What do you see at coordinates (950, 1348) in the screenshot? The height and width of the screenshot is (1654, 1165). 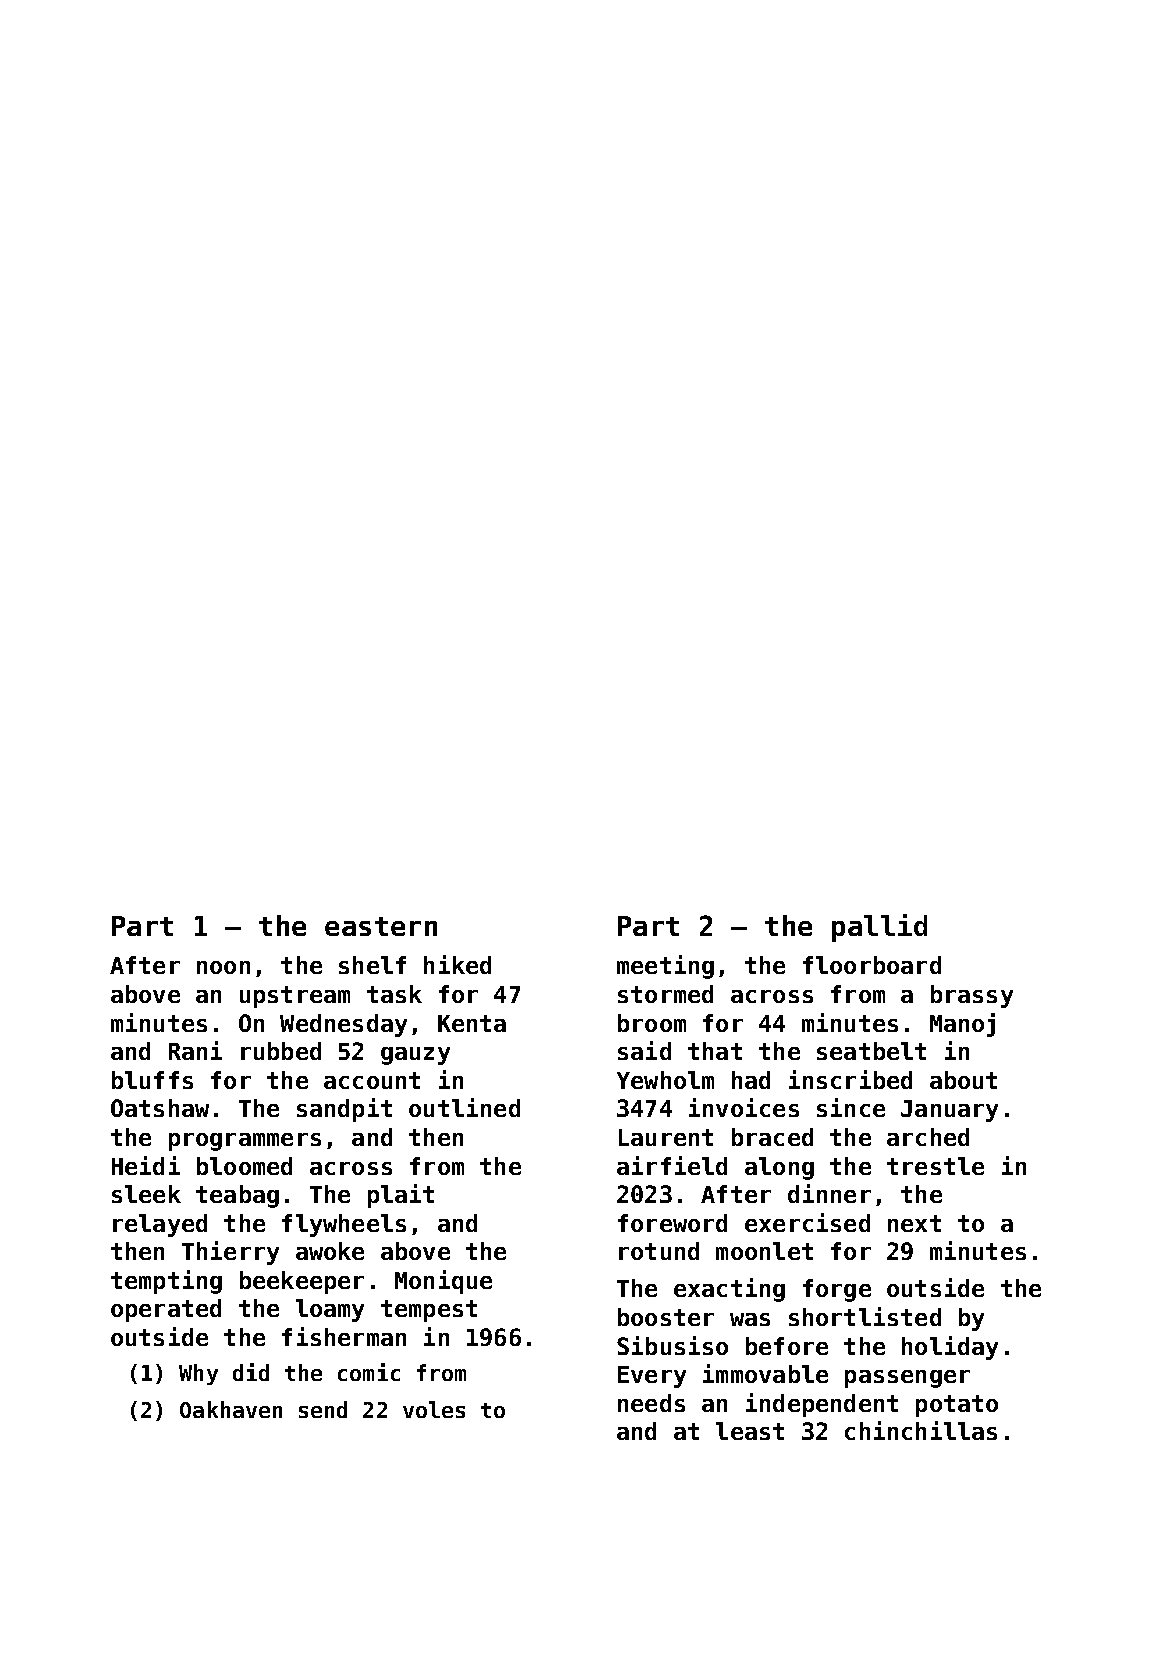 I see `holiday` at bounding box center [950, 1348].
